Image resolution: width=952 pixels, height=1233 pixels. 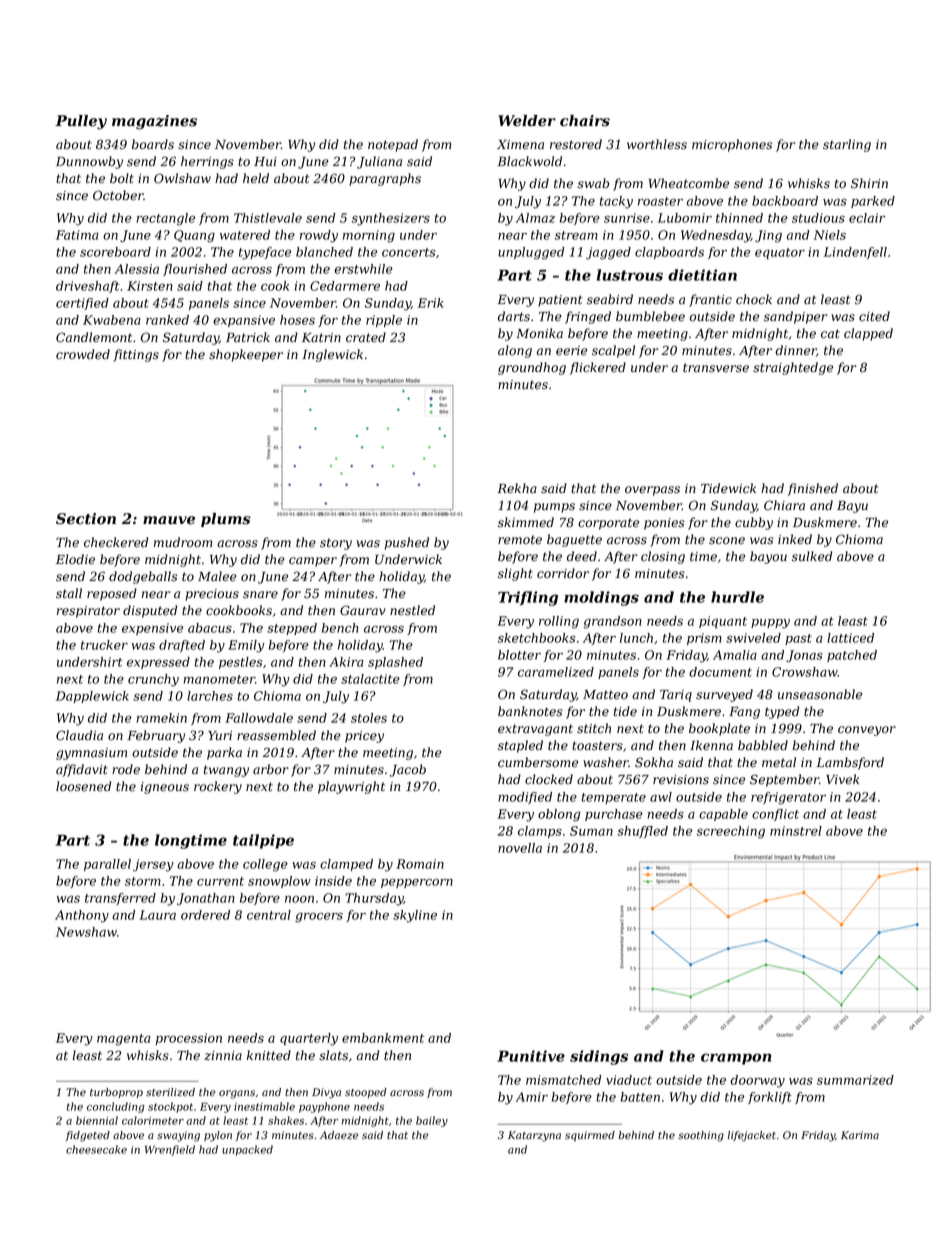 What do you see at coordinates (534, 1136) in the image?
I see `Katarzyna` at bounding box center [534, 1136].
